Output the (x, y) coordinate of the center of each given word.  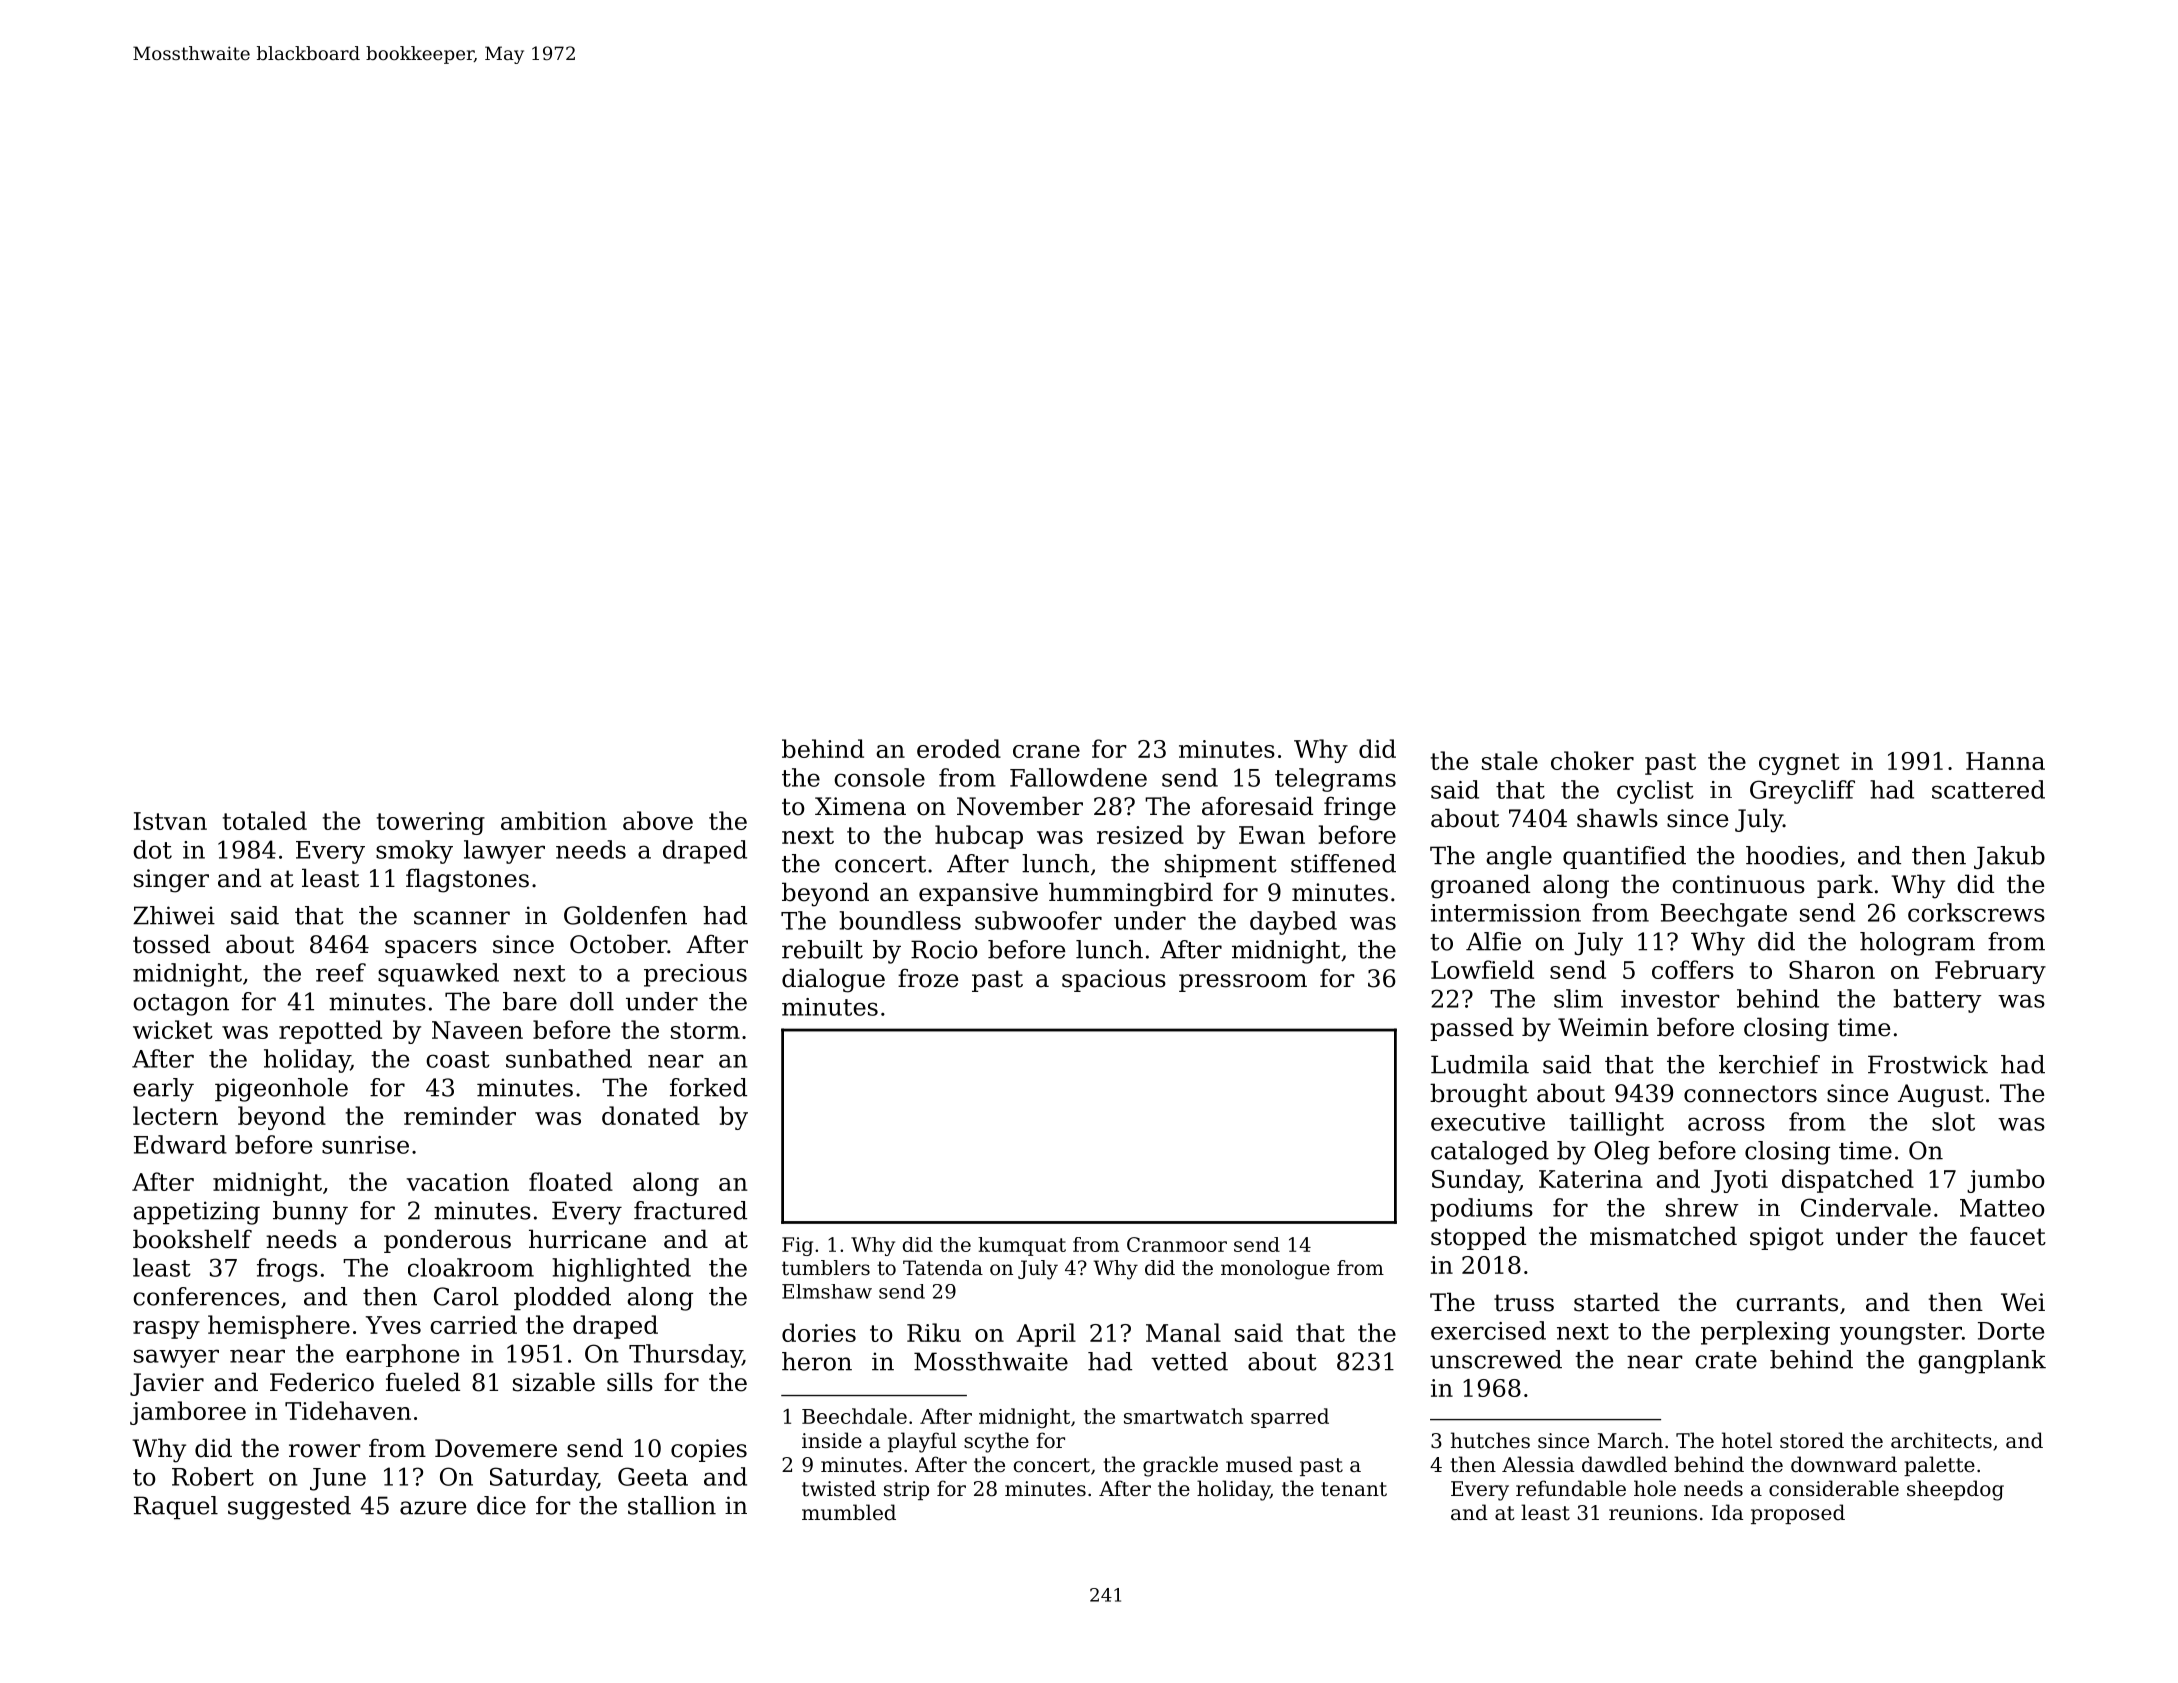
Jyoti (1739, 1181)
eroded (959, 748)
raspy (166, 1330)
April (1046, 1335)
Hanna (2005, 761)
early (163, 1090)
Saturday (543, 1479)
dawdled (1624, 1464)
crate (1726, 1360)
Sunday (1476, 1181)
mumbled (849, 1512)
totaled (265, 820)
